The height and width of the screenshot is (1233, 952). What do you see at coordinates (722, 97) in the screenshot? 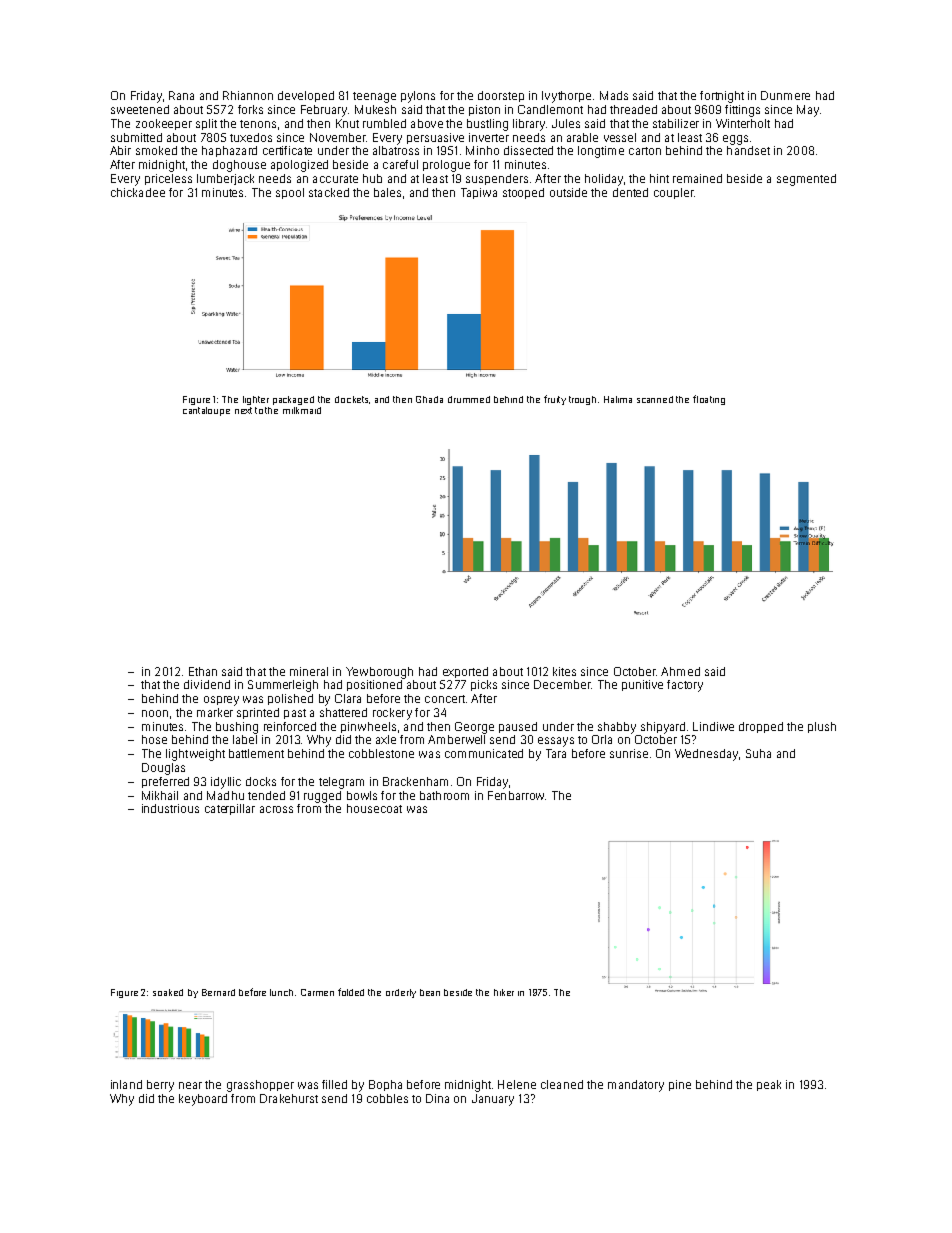
I see `fortnight` at bounding box center [722, 97].
